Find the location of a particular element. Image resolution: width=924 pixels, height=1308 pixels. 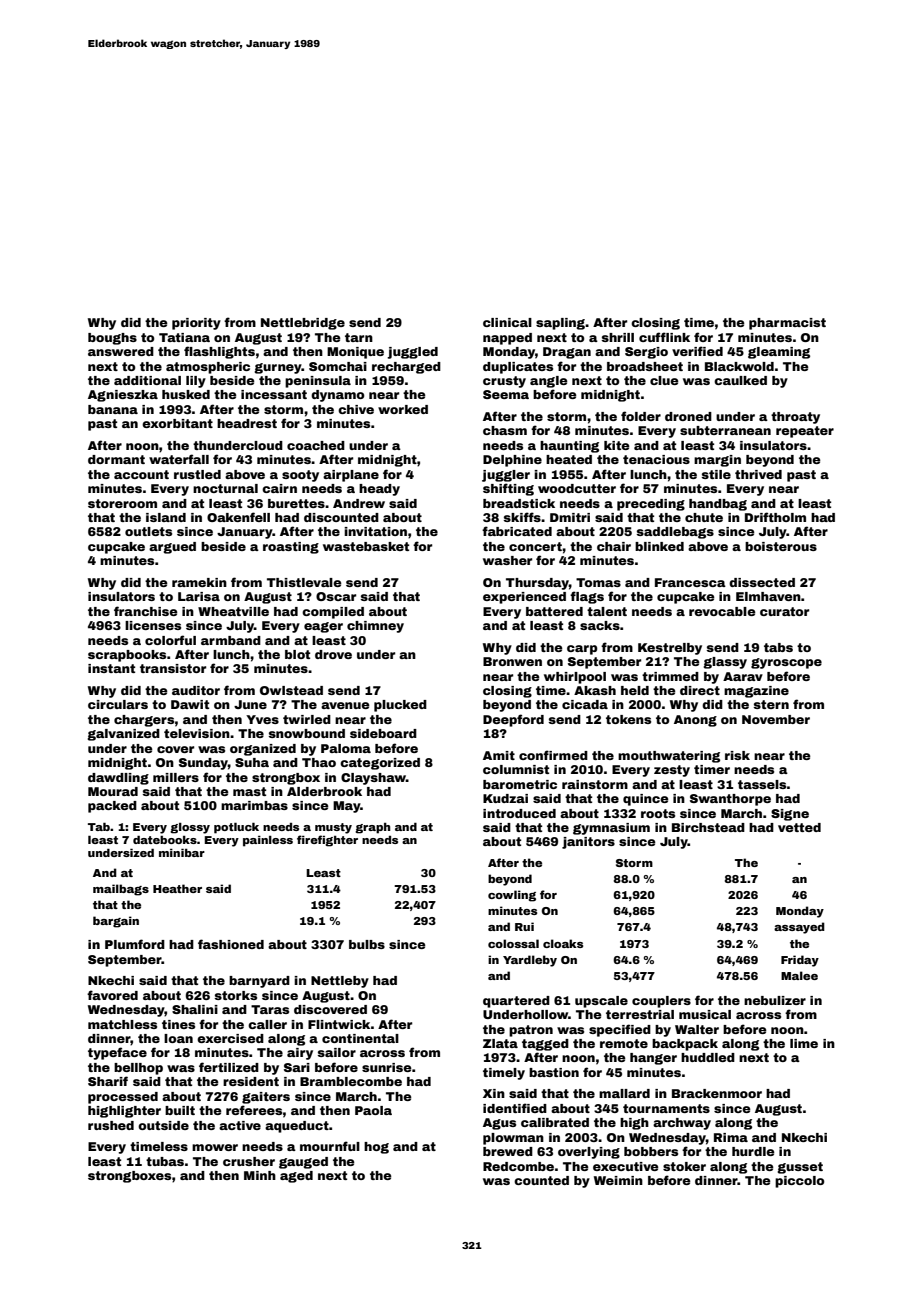

Owlstead is located at coordinates (291, 690).
